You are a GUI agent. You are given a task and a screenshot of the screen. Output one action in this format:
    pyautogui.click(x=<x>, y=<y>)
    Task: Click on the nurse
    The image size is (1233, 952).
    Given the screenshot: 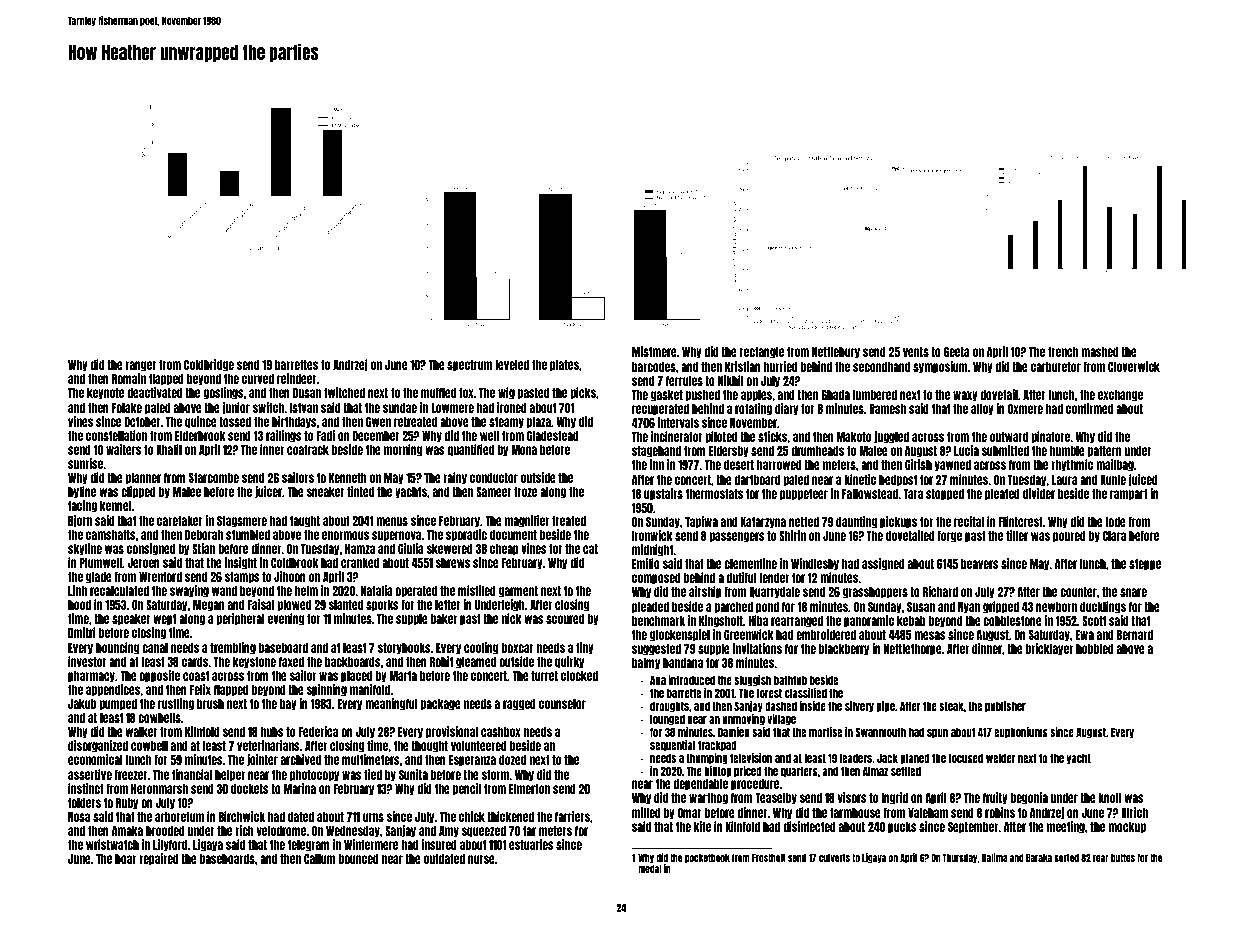 What is the action you would take?
    pyautogui.click(x=481, y=859)
